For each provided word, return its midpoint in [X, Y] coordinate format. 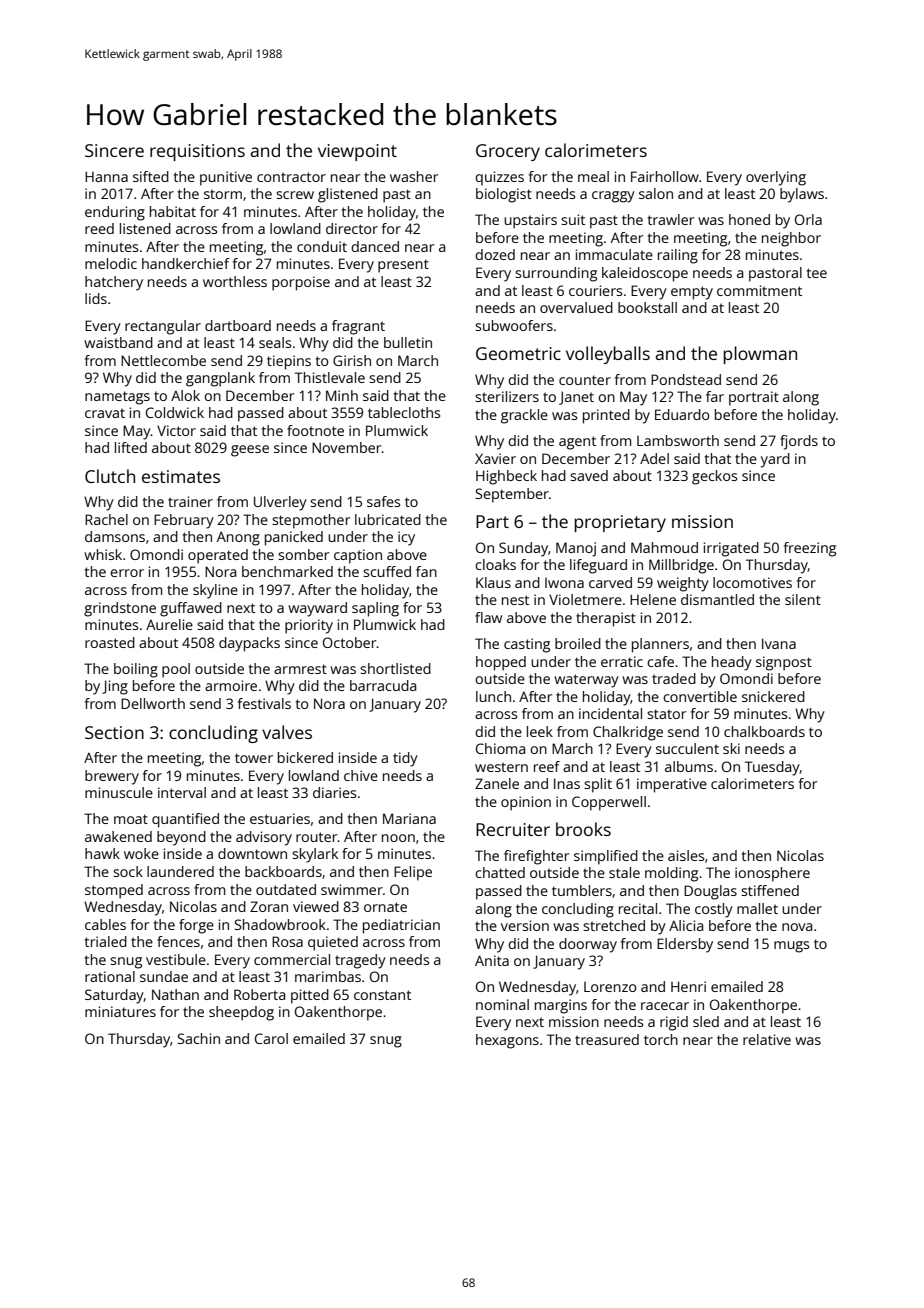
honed [749, 219]
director [352, 228]
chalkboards [764, 731]
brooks [583, 829]
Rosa [287, 941]
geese [250, 451]
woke [141, 853]
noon [398, 838]
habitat [173, 211]
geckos [714, 477]
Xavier [495, 458]
